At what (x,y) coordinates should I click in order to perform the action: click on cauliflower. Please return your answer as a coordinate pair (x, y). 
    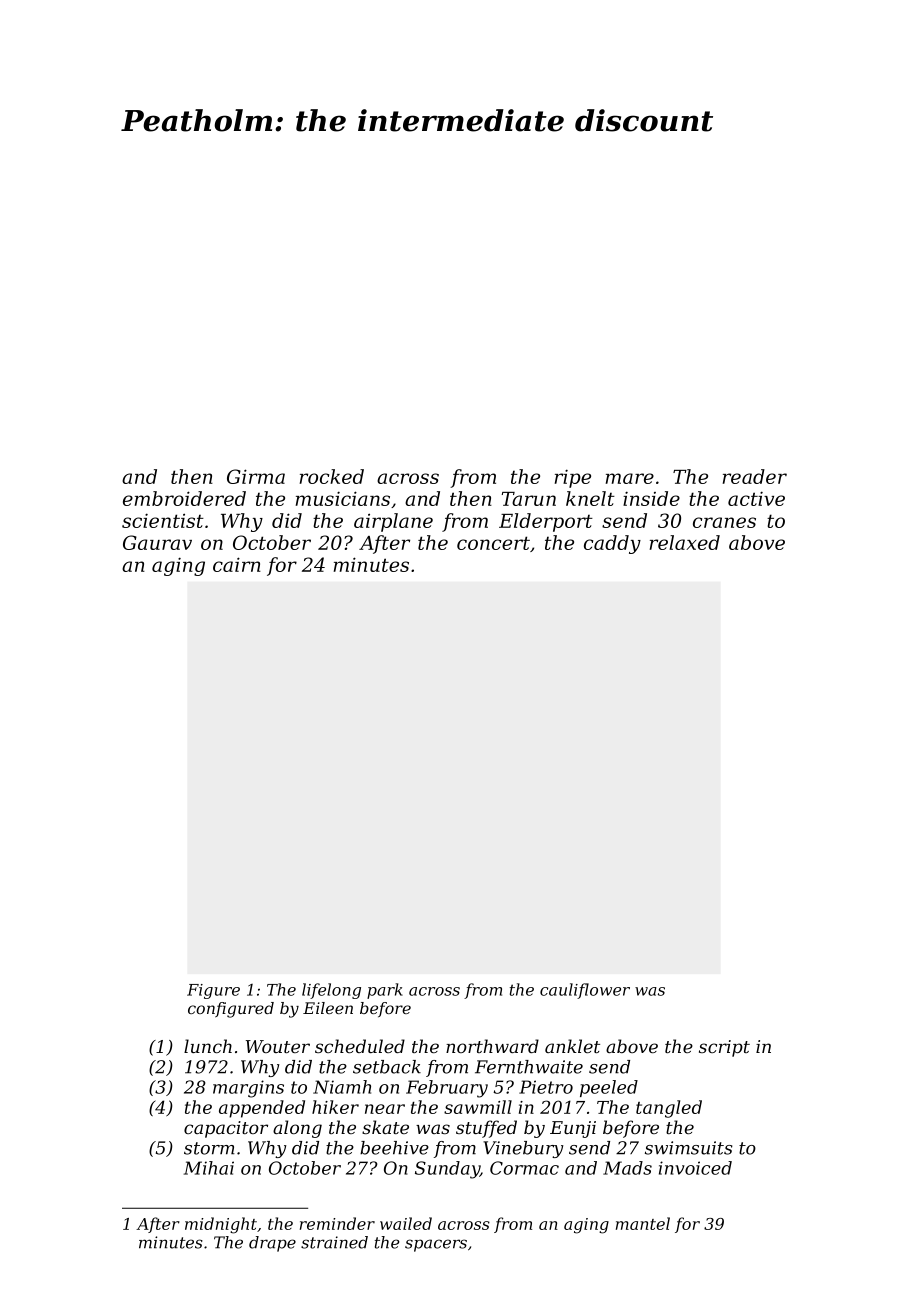
    Looking at the image, I should click on (585, 991).
